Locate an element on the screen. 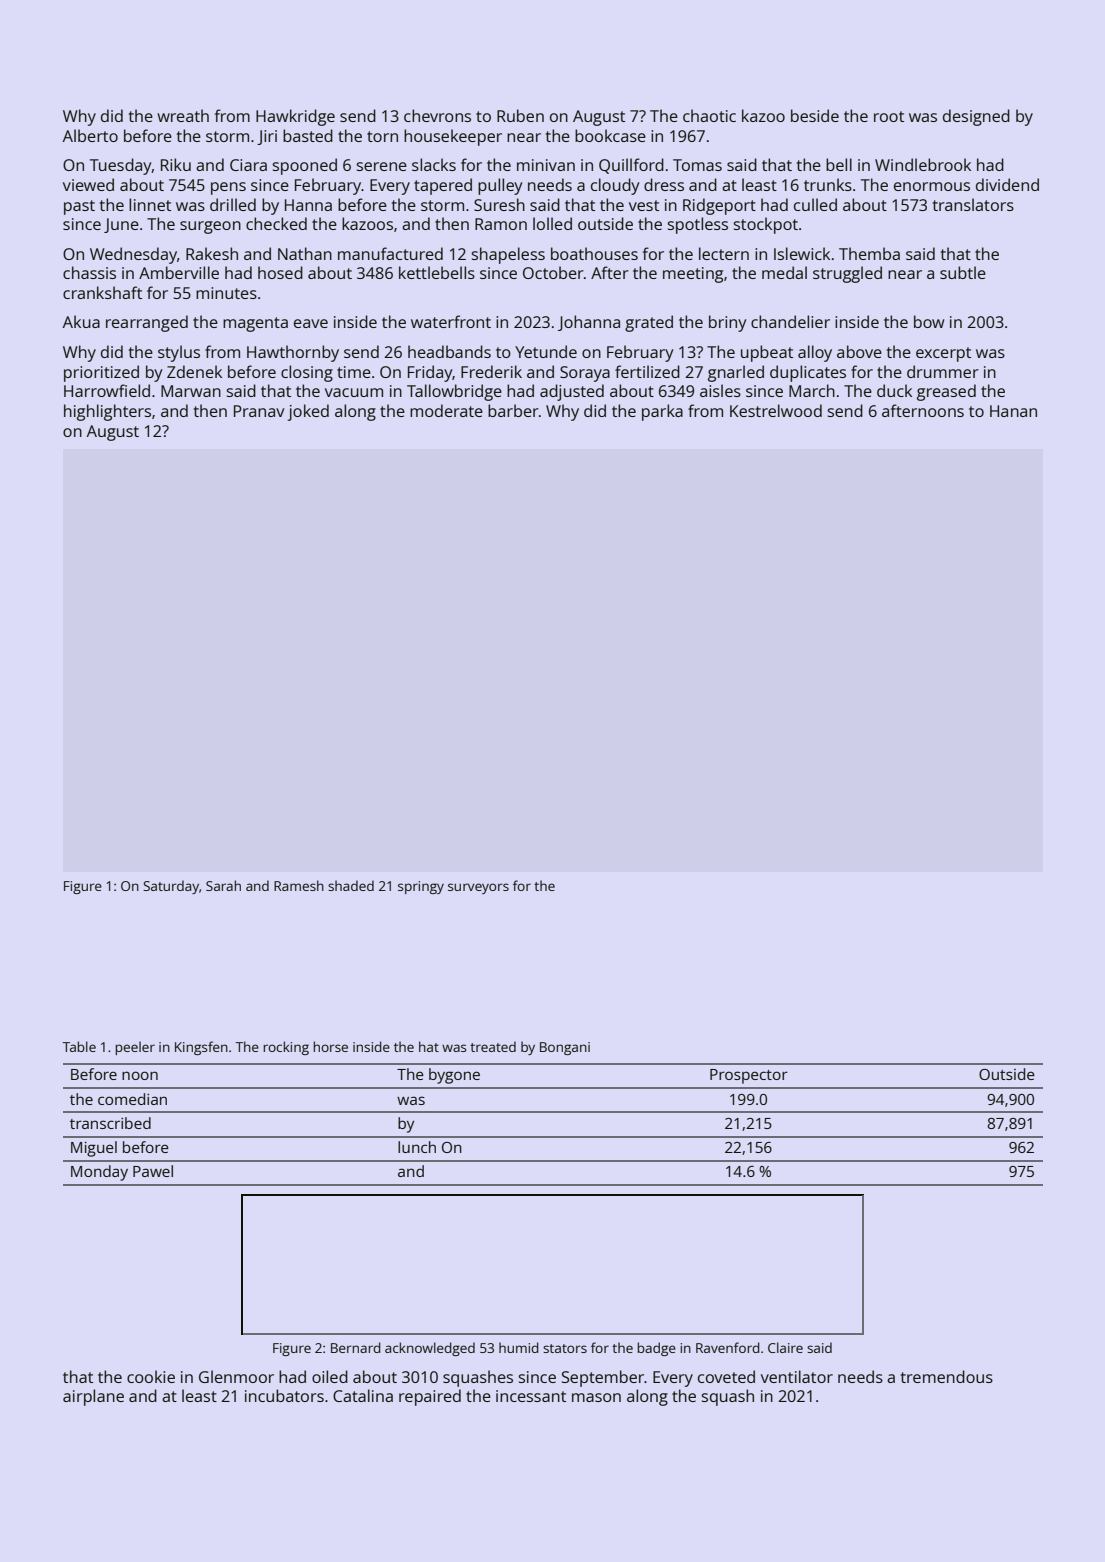 The image size is (1105, 1562). Pawel is located at coordinates (153, 1171).
